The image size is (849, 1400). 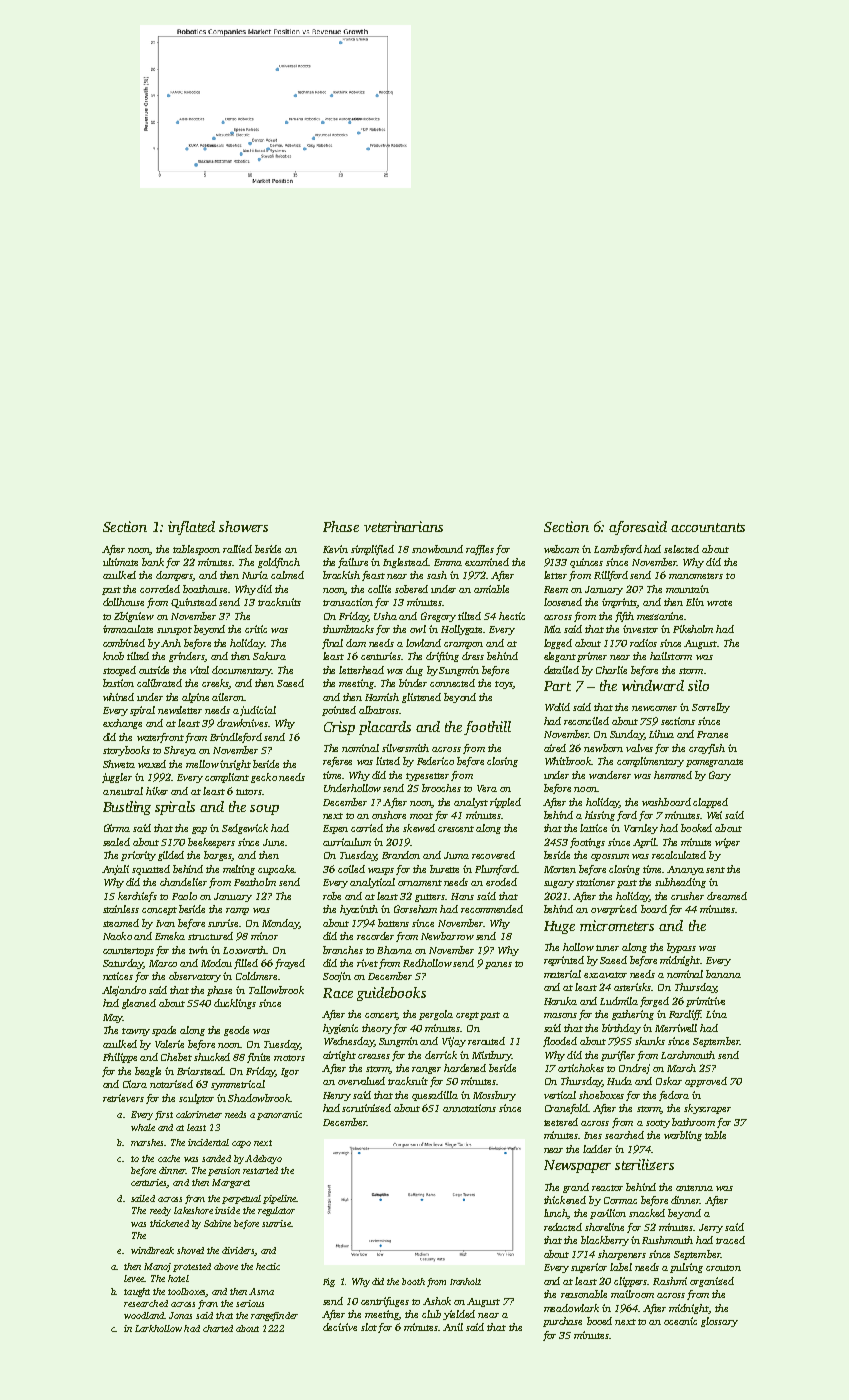 What do you see at coordinates (437, 549) in the page?
I see `snowbound` at bounding box center [437, 549].
